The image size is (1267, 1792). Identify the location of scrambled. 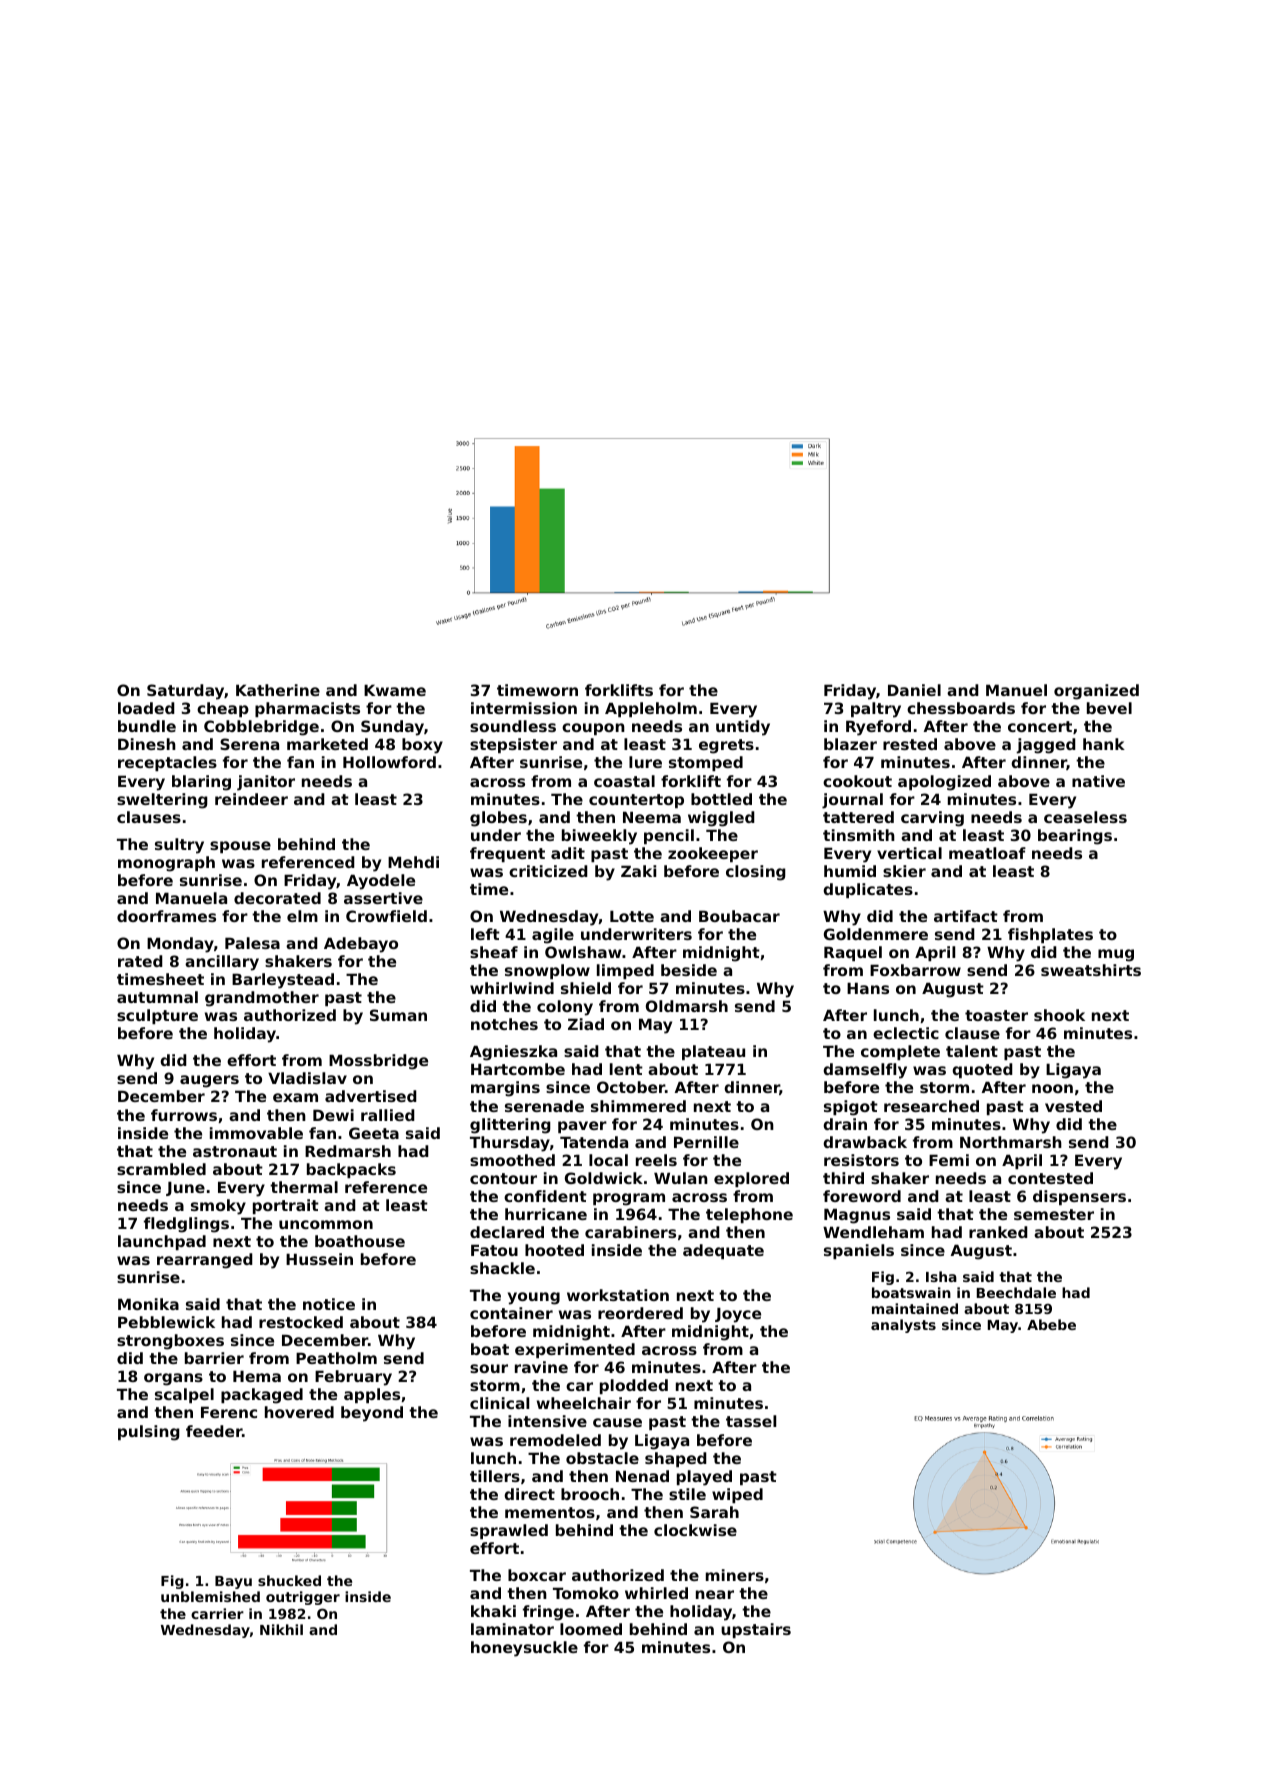
(161, 1169).
